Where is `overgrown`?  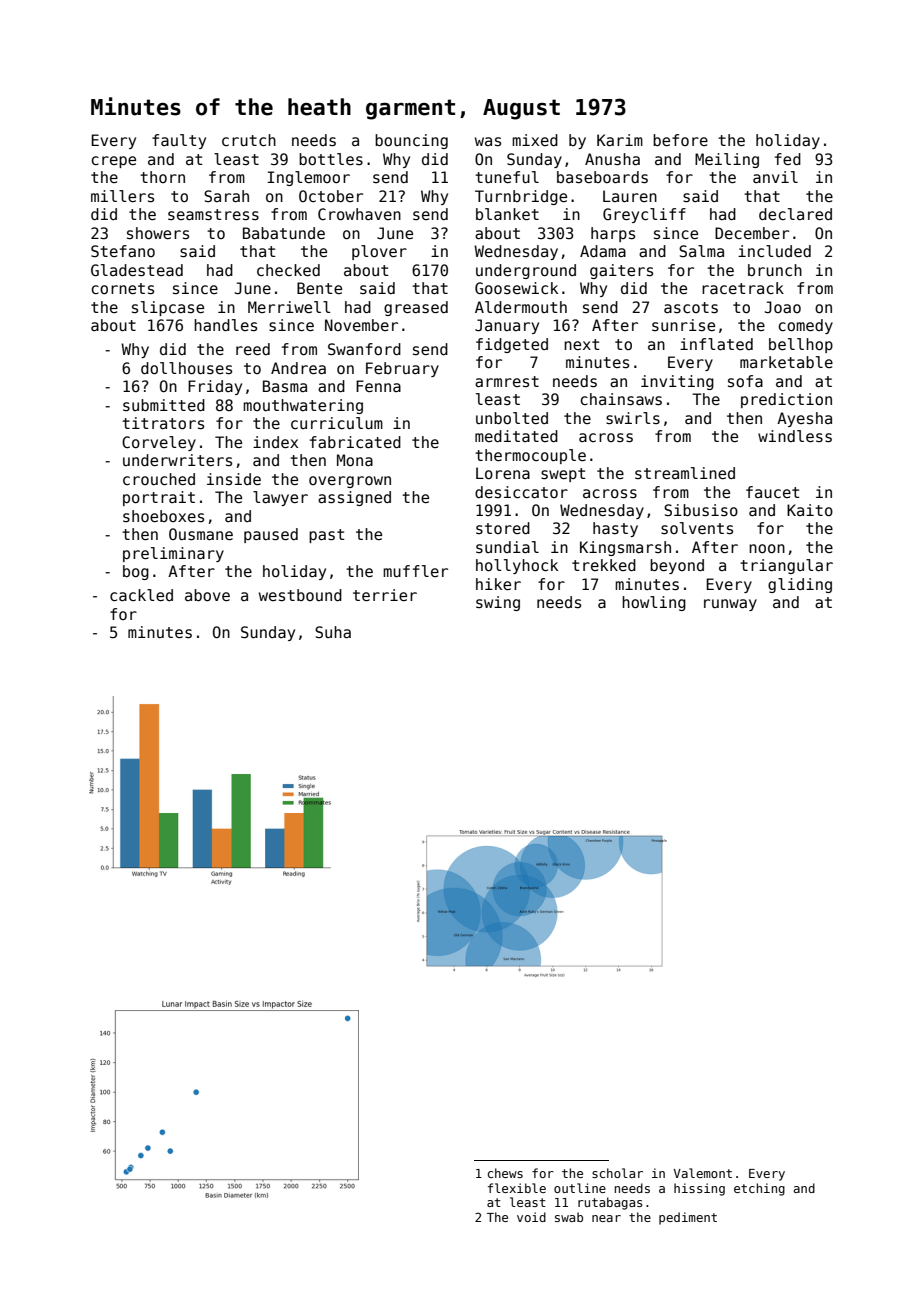
overgrown is located at coordinates (350, 482).
